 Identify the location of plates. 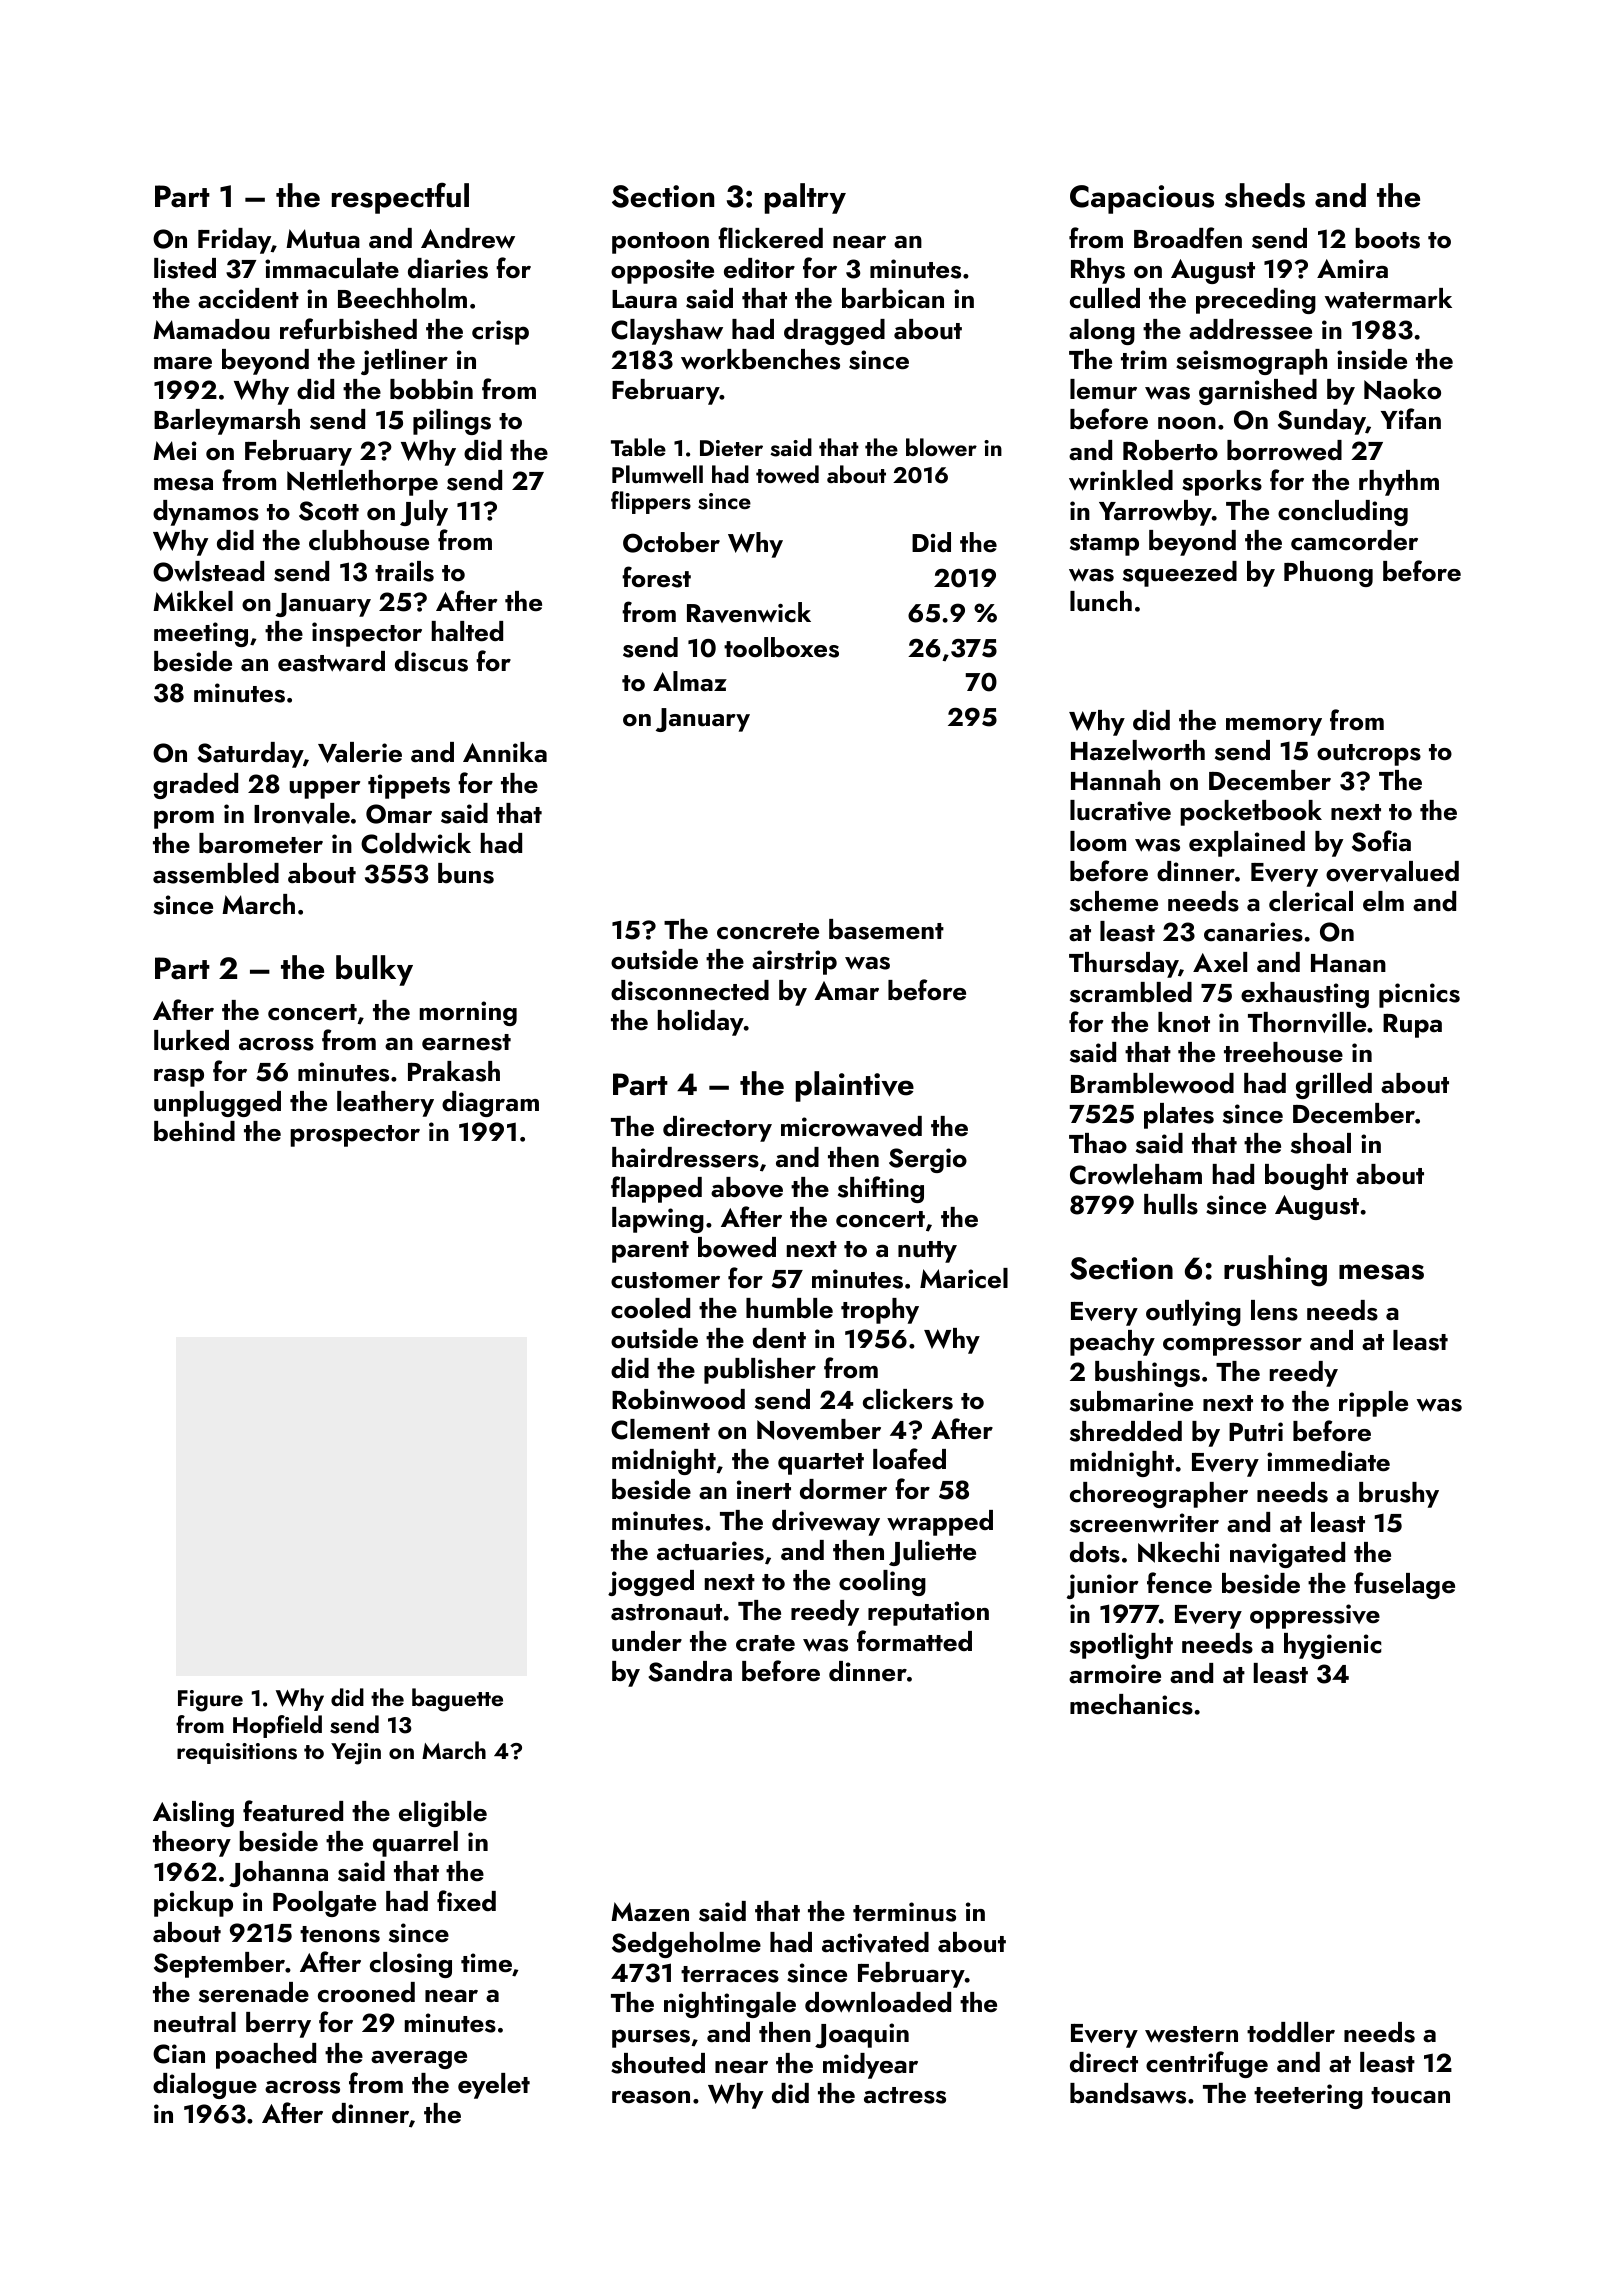
(1179, 1116).
